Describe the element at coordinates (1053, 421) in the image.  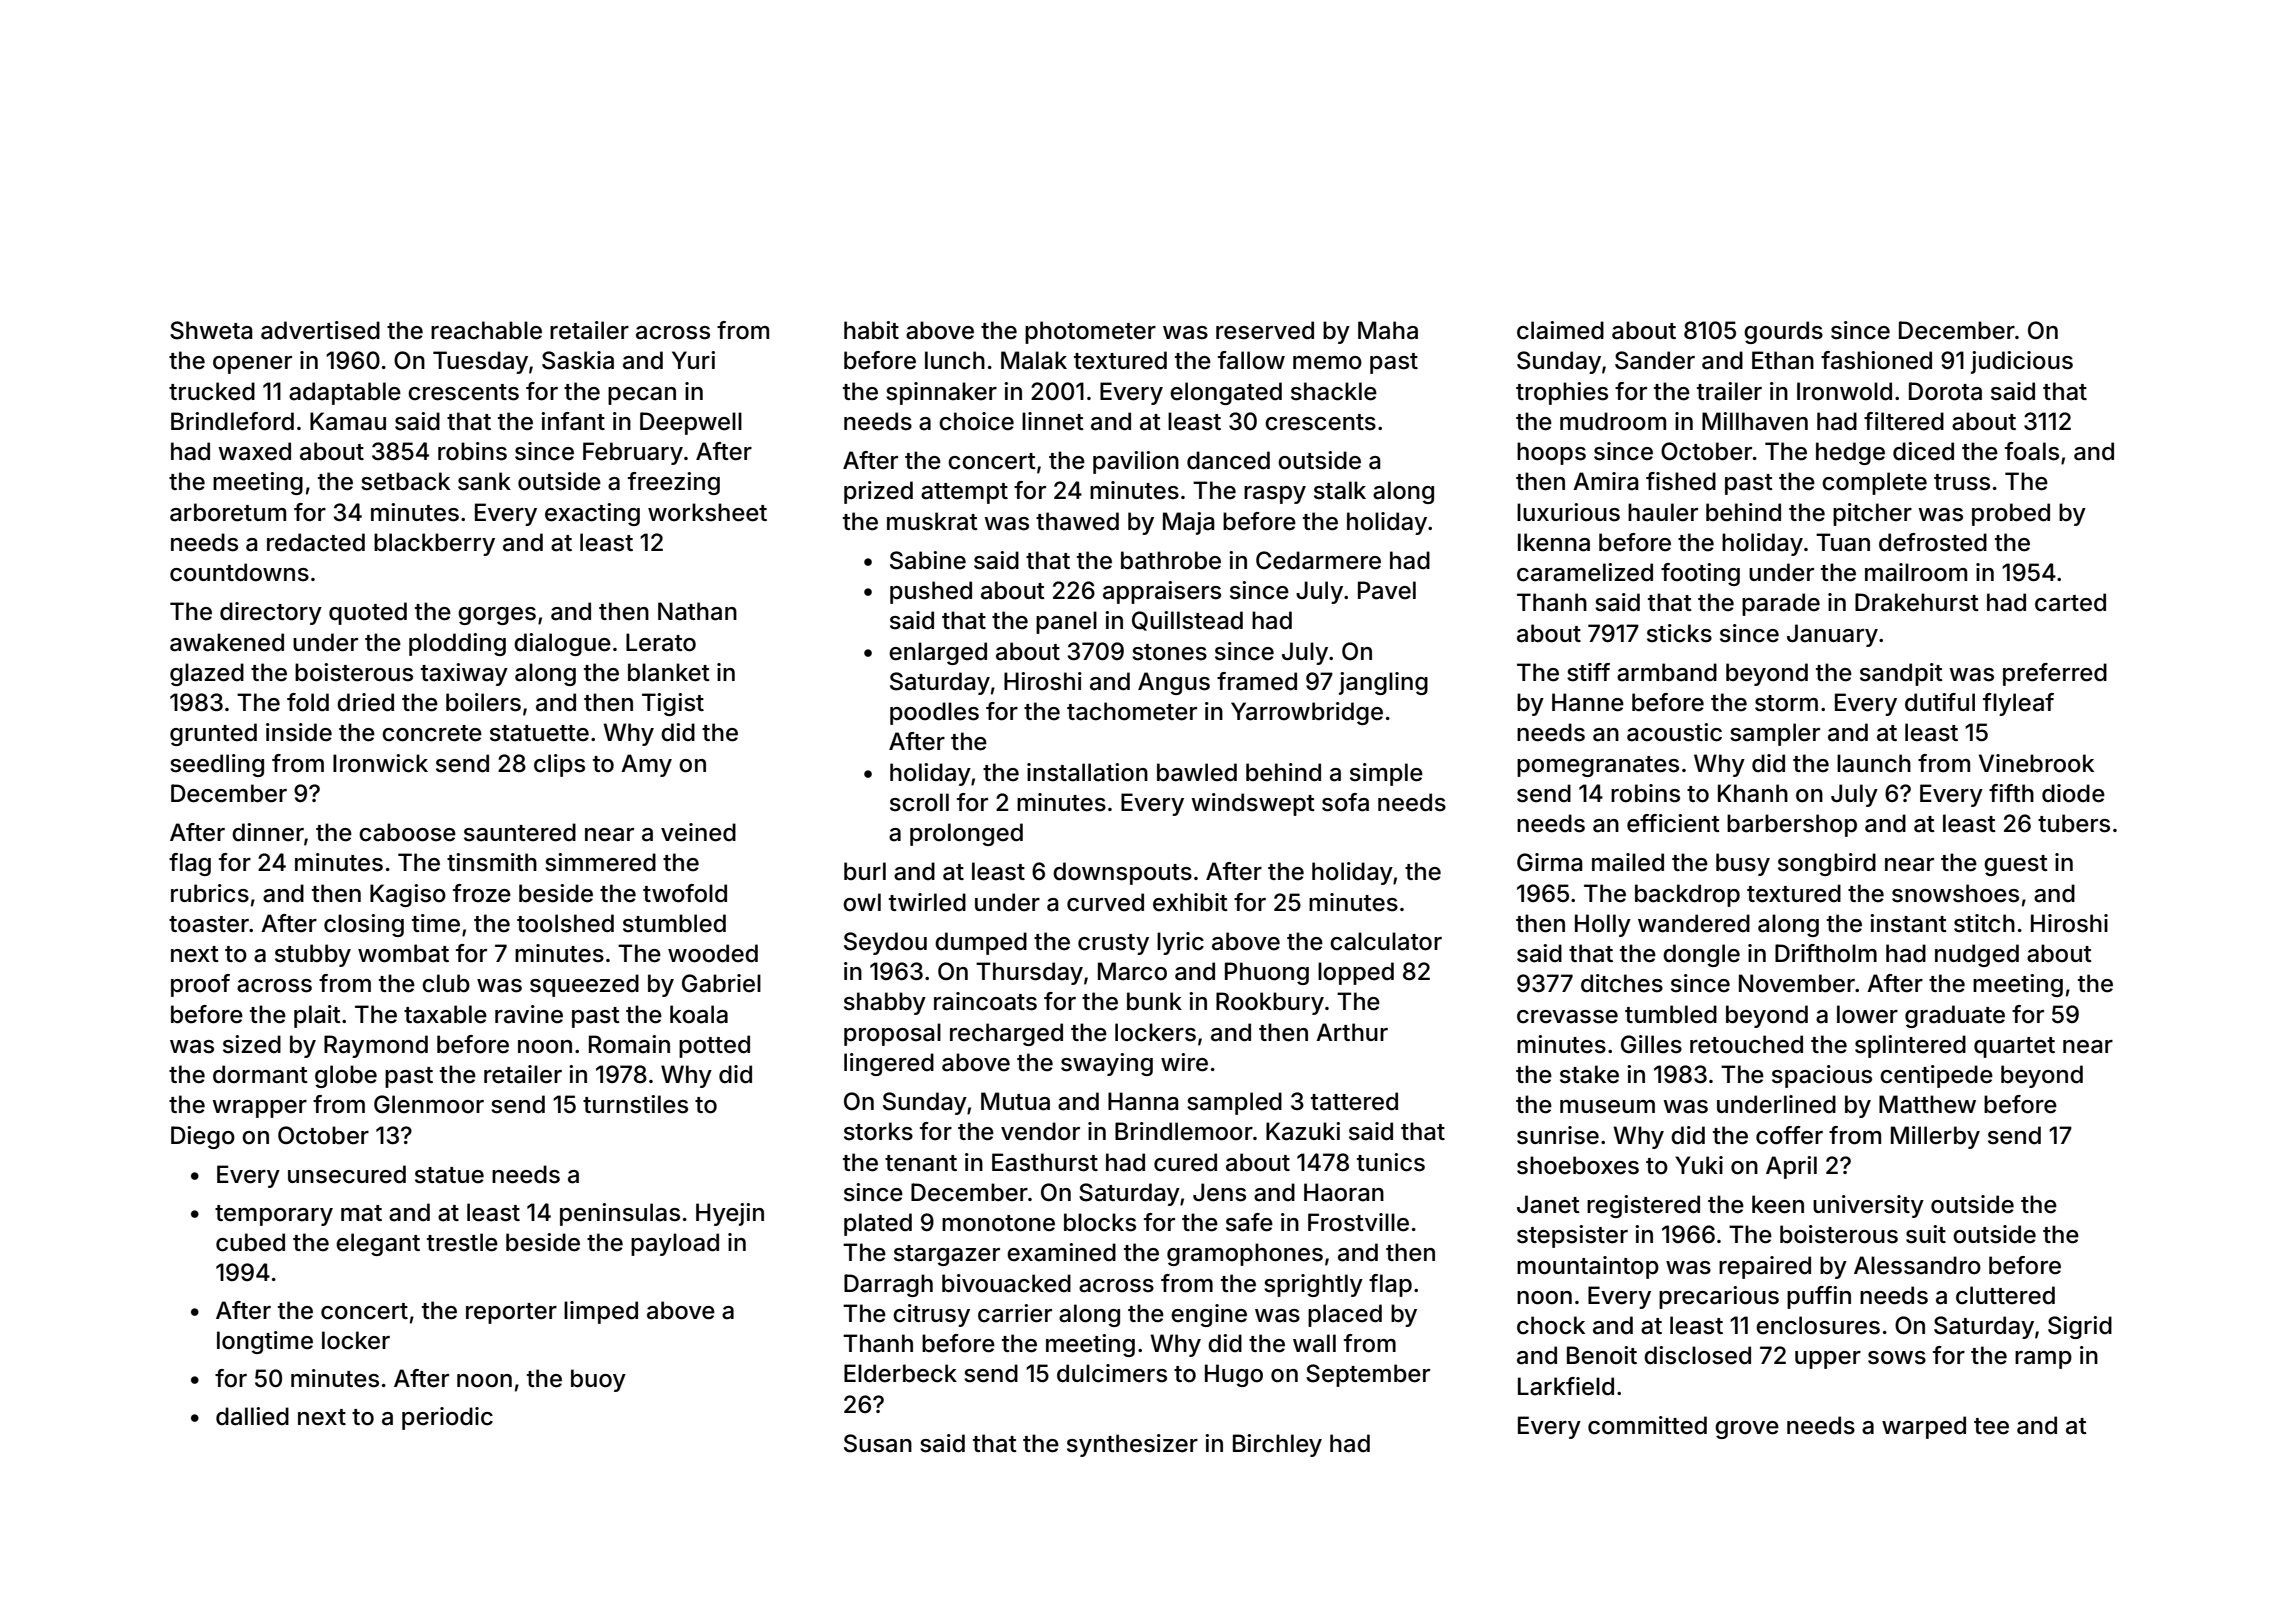
I see `linnet` at that location.
